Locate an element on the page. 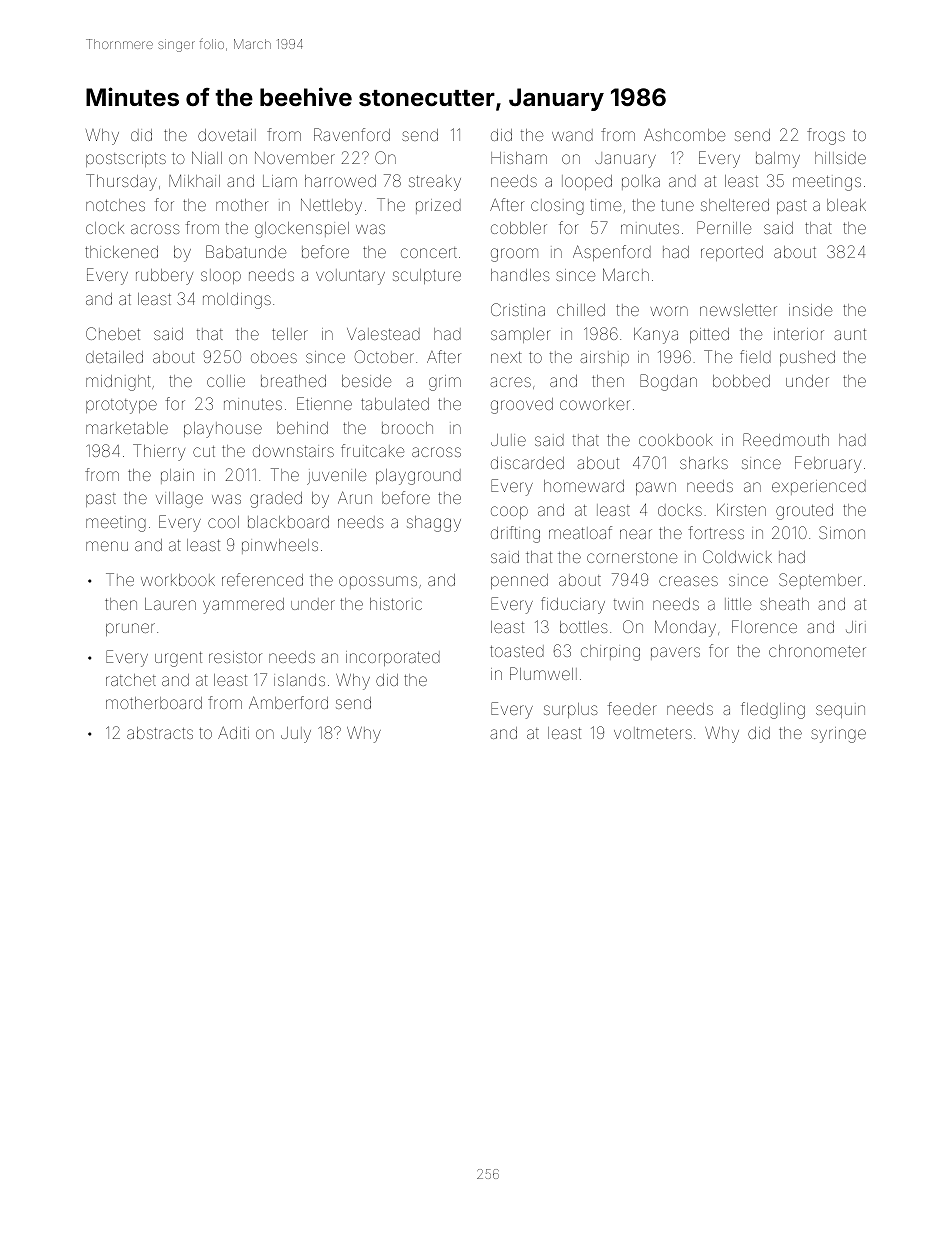 The width and height of the page is (952, 1233). abstracts is located at coordinates (160, 733).
